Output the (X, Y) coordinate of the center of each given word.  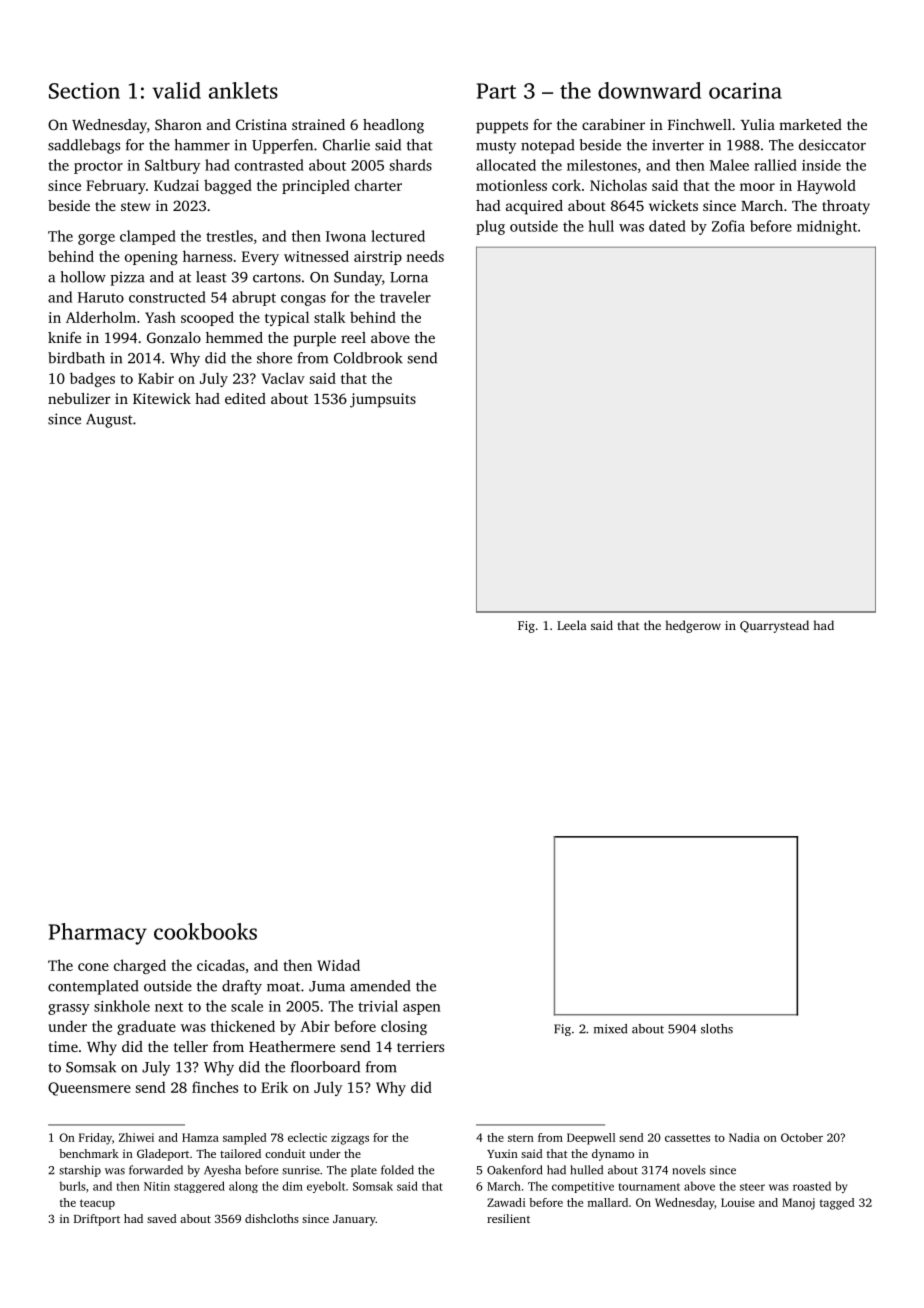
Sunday (358, 278)
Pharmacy (98, 934)
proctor (98, 167)
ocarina (745, 90)
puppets (502, 127)
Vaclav (283, 378)
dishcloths (272, 1218)
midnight (827, 227)
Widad (338, 965)
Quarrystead (774, 626)
